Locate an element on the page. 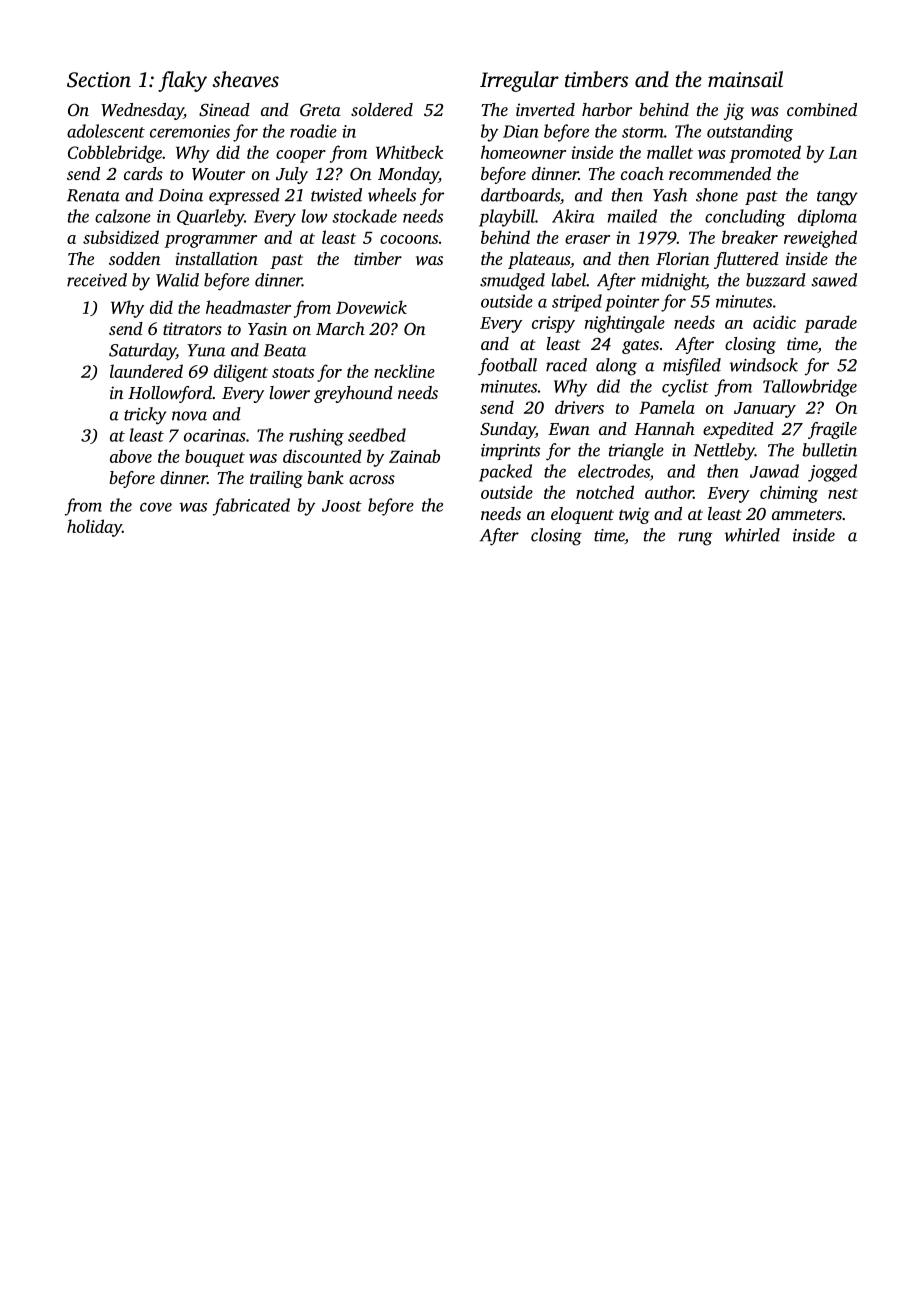 This image has width=924, height=1308. Section is located at coordinates (99, 80).
